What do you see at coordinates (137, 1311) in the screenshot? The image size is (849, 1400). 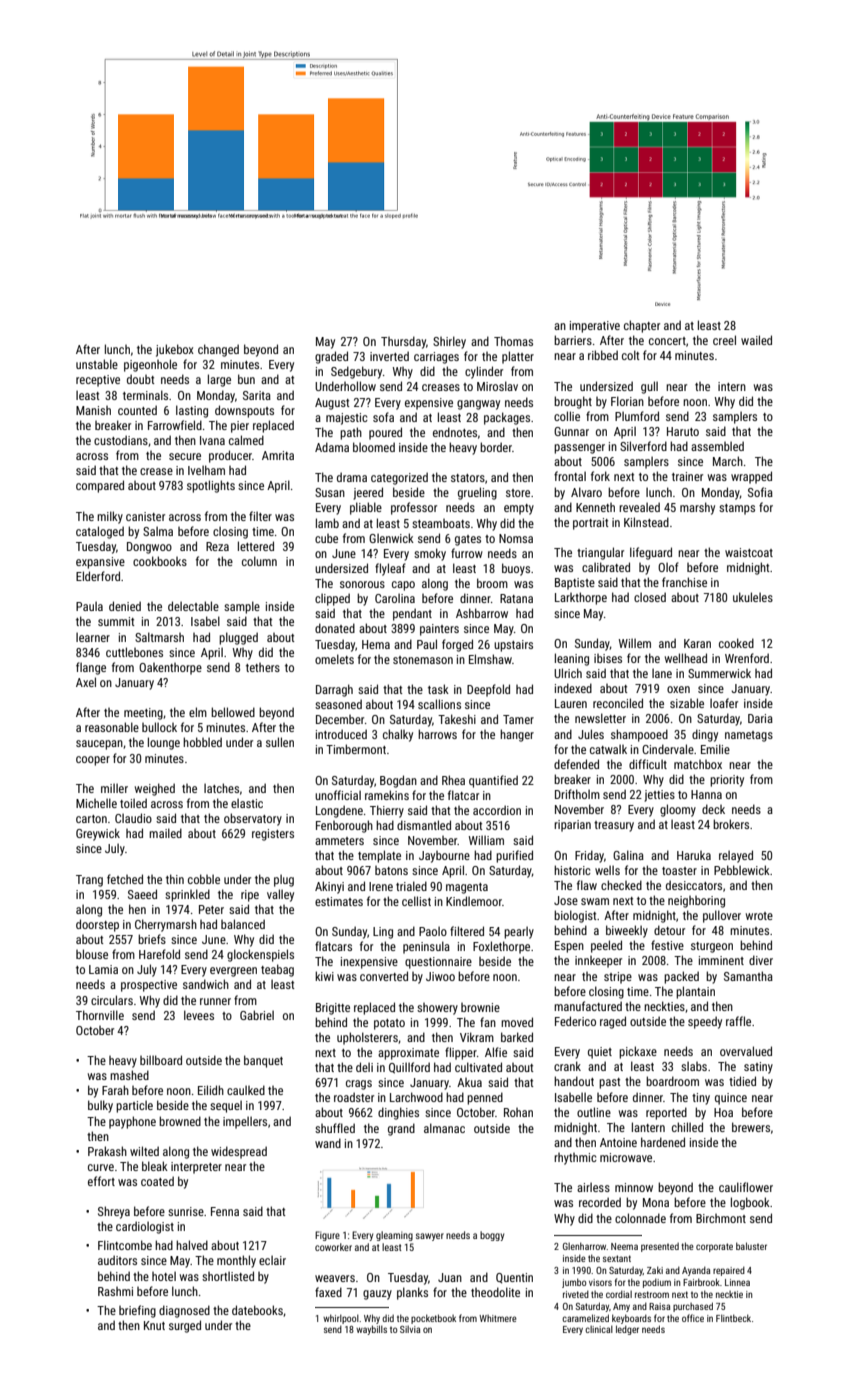 I see `briefing` at bounding box center [137, 1311].
